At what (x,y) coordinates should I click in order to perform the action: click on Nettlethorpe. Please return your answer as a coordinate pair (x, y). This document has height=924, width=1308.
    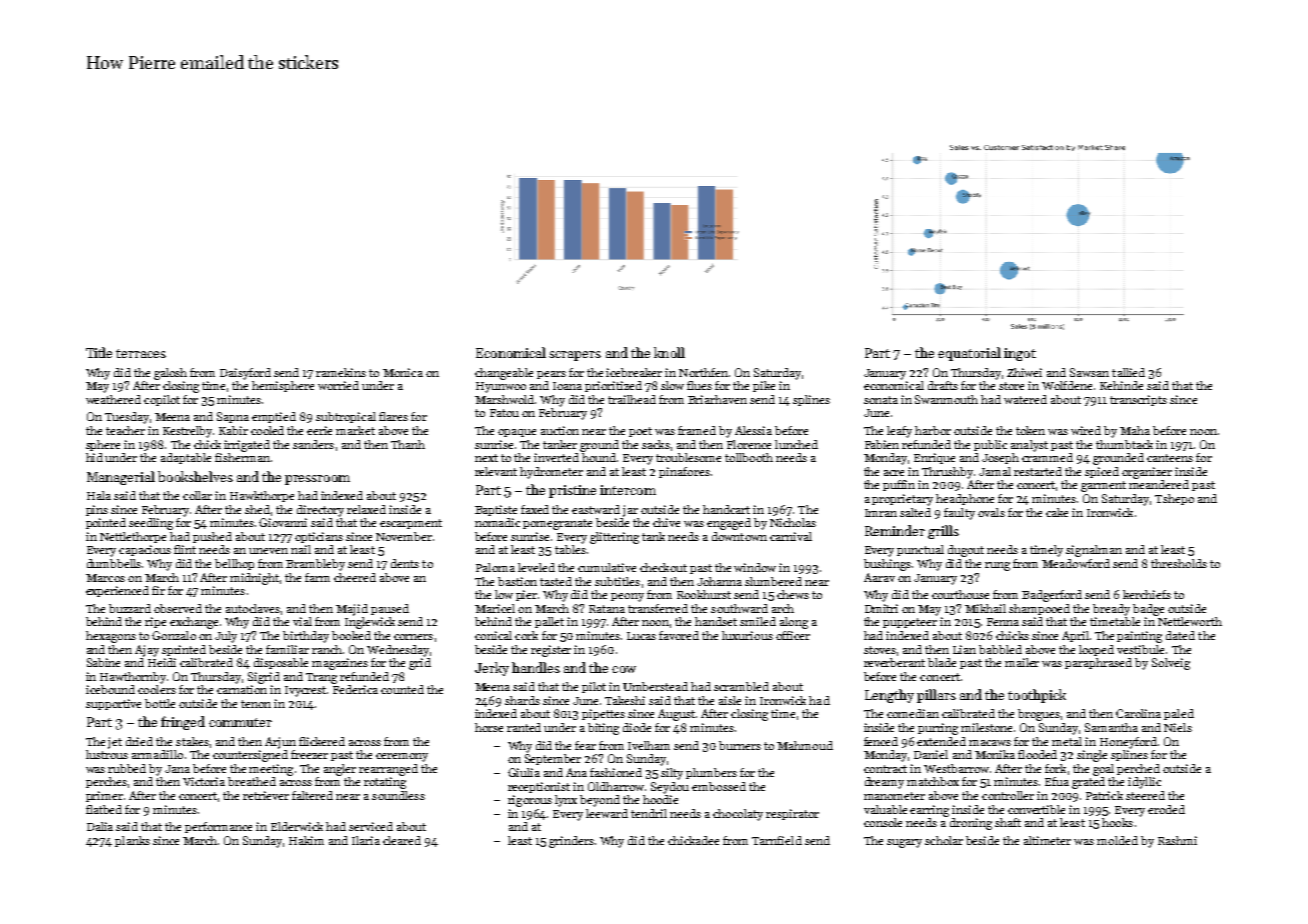
    Looking at the image, I should click on (133, 537).
